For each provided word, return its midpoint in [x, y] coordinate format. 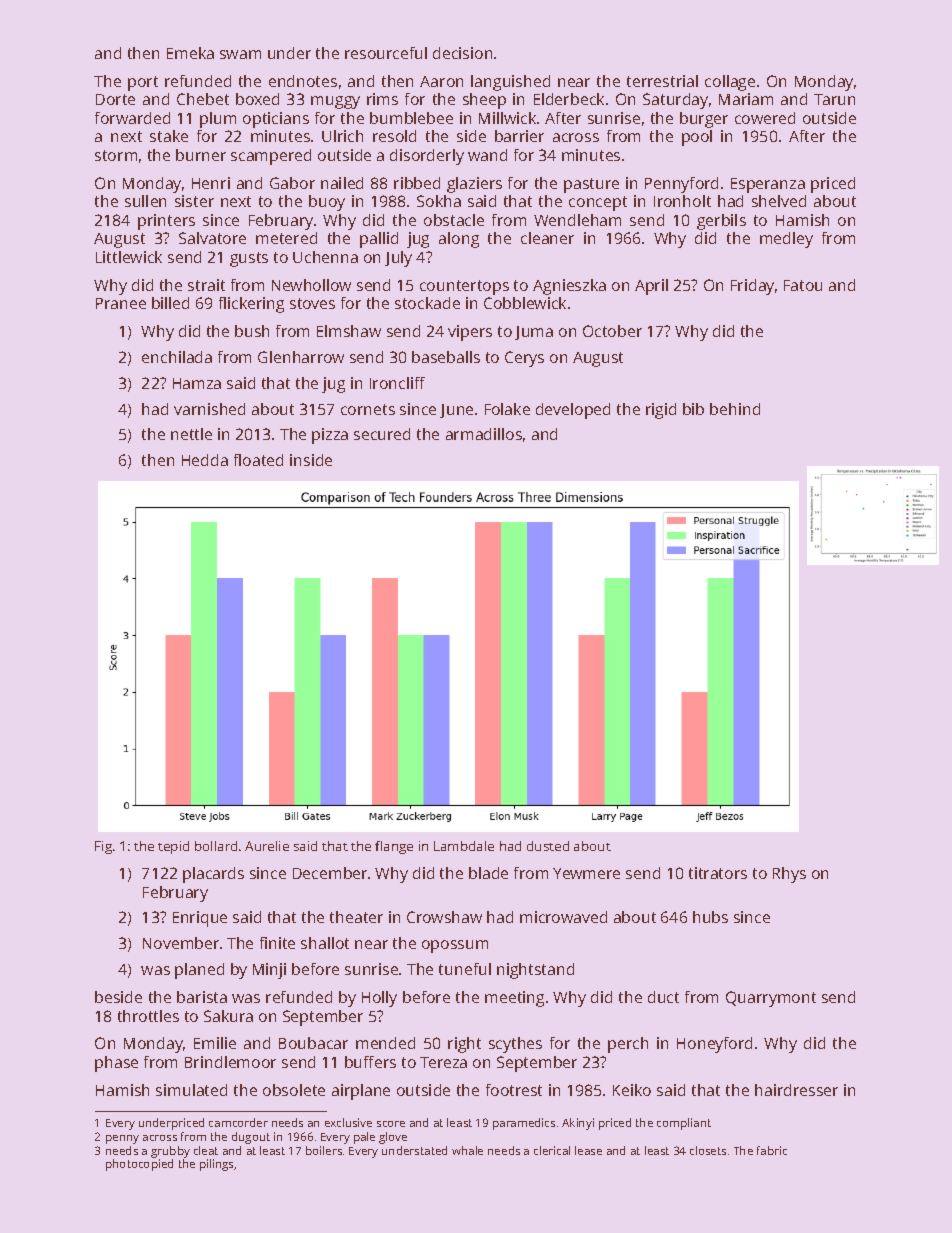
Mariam [746, 99]
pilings [217, 1165]
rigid [661, 411]
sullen [145, 201]
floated [258, 460]
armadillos [484, 434]
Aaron [441, 81]
